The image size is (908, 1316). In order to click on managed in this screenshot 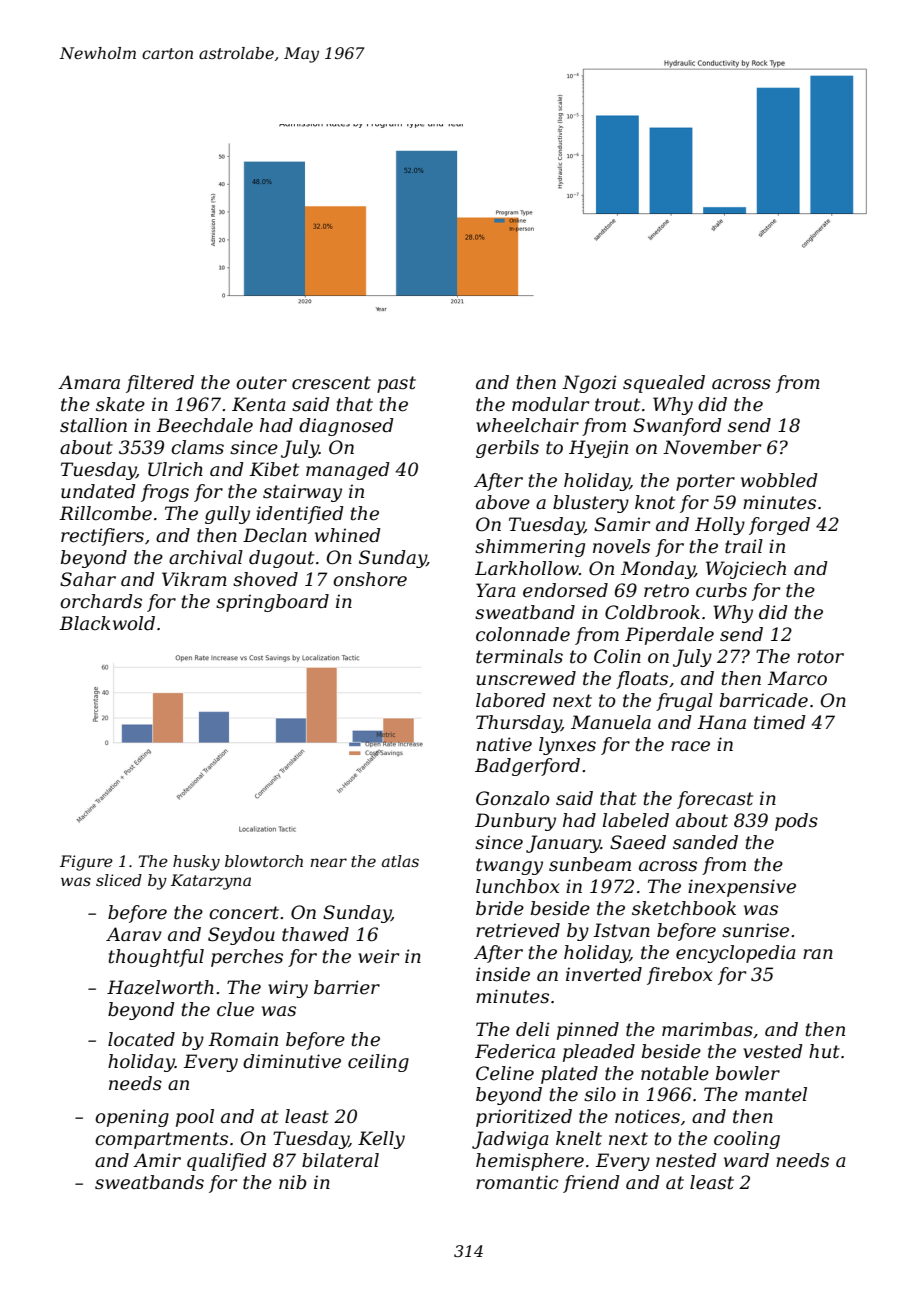, I will do `click(348, 471)`.
